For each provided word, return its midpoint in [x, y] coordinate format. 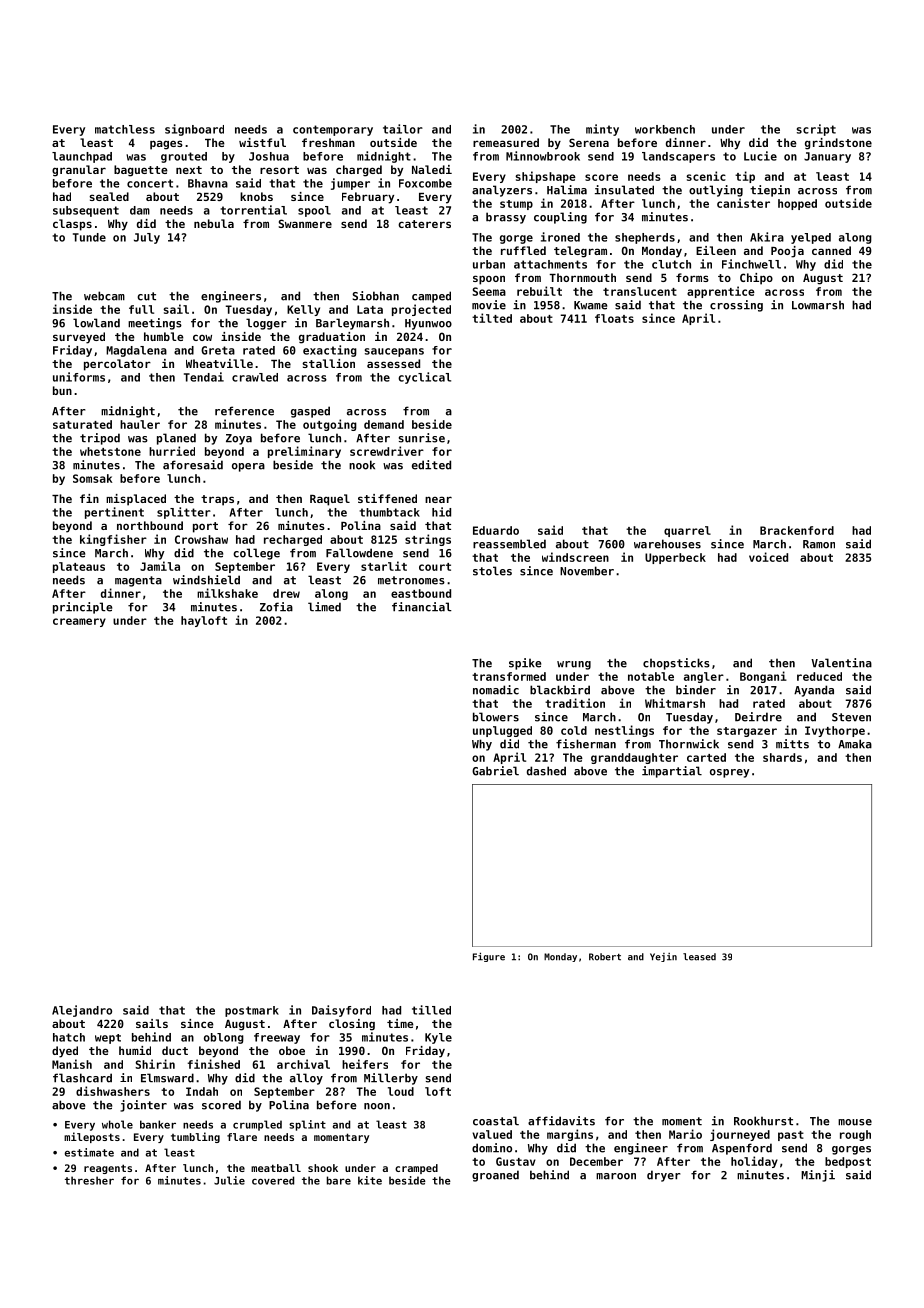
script [816, 130]
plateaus [79, 567]
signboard [194, 130]
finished [214, 1064]
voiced [768, 557]
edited [431, 465]
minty [602, 130]
